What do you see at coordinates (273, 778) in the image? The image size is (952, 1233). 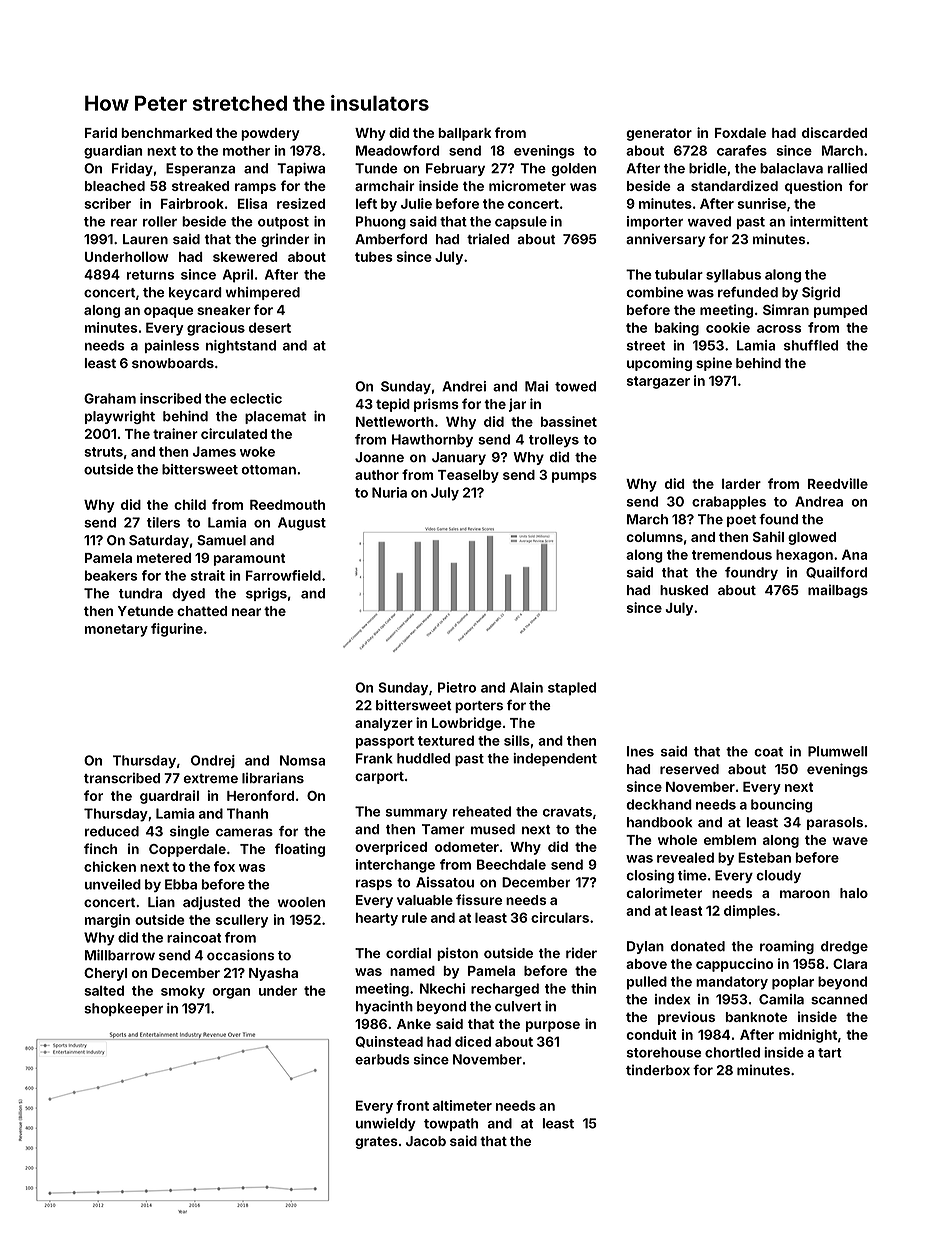 I see `librarians` at bounding box center [273, 778].
